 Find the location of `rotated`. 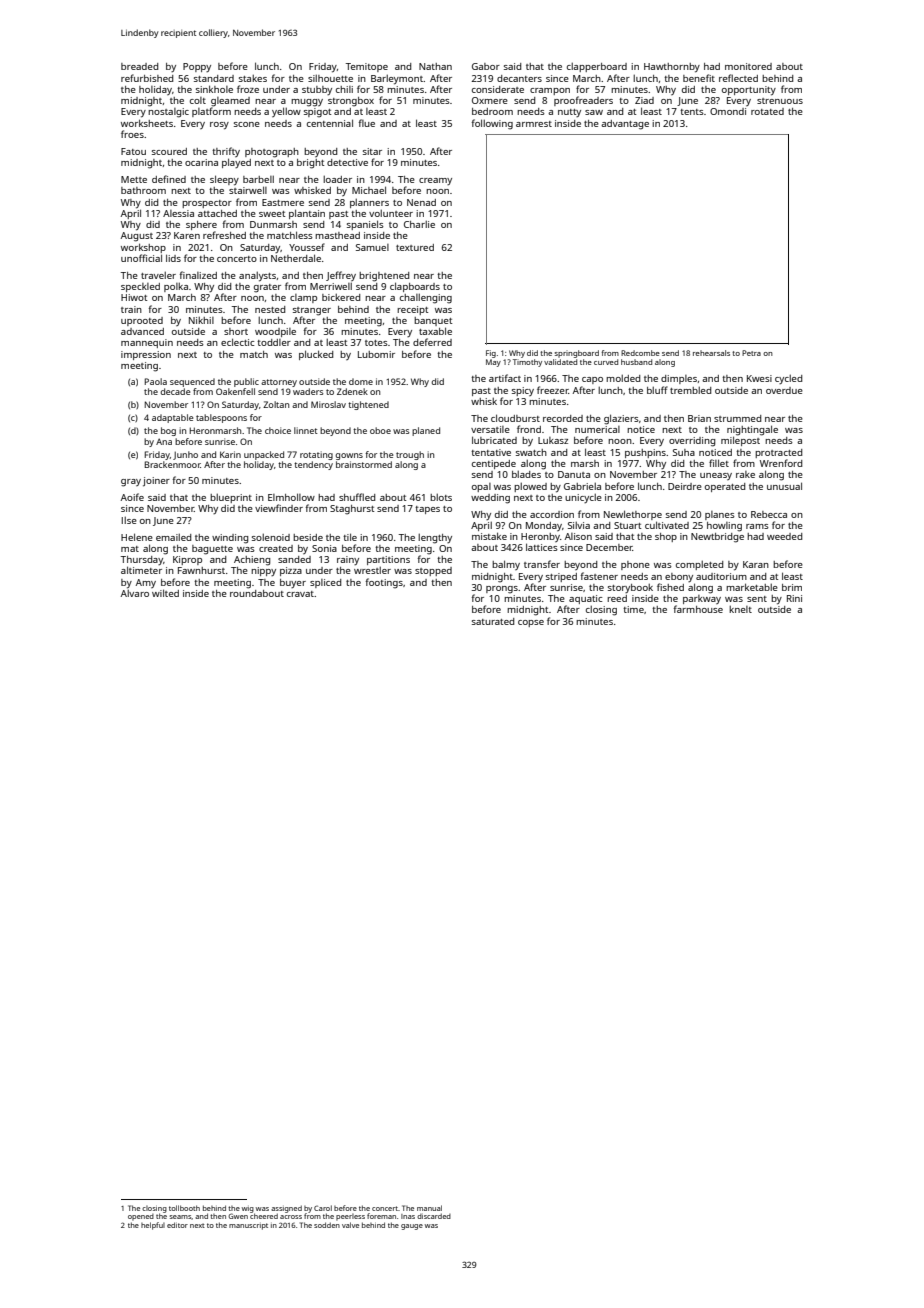

rotated is located at coordinates (767, 111).
